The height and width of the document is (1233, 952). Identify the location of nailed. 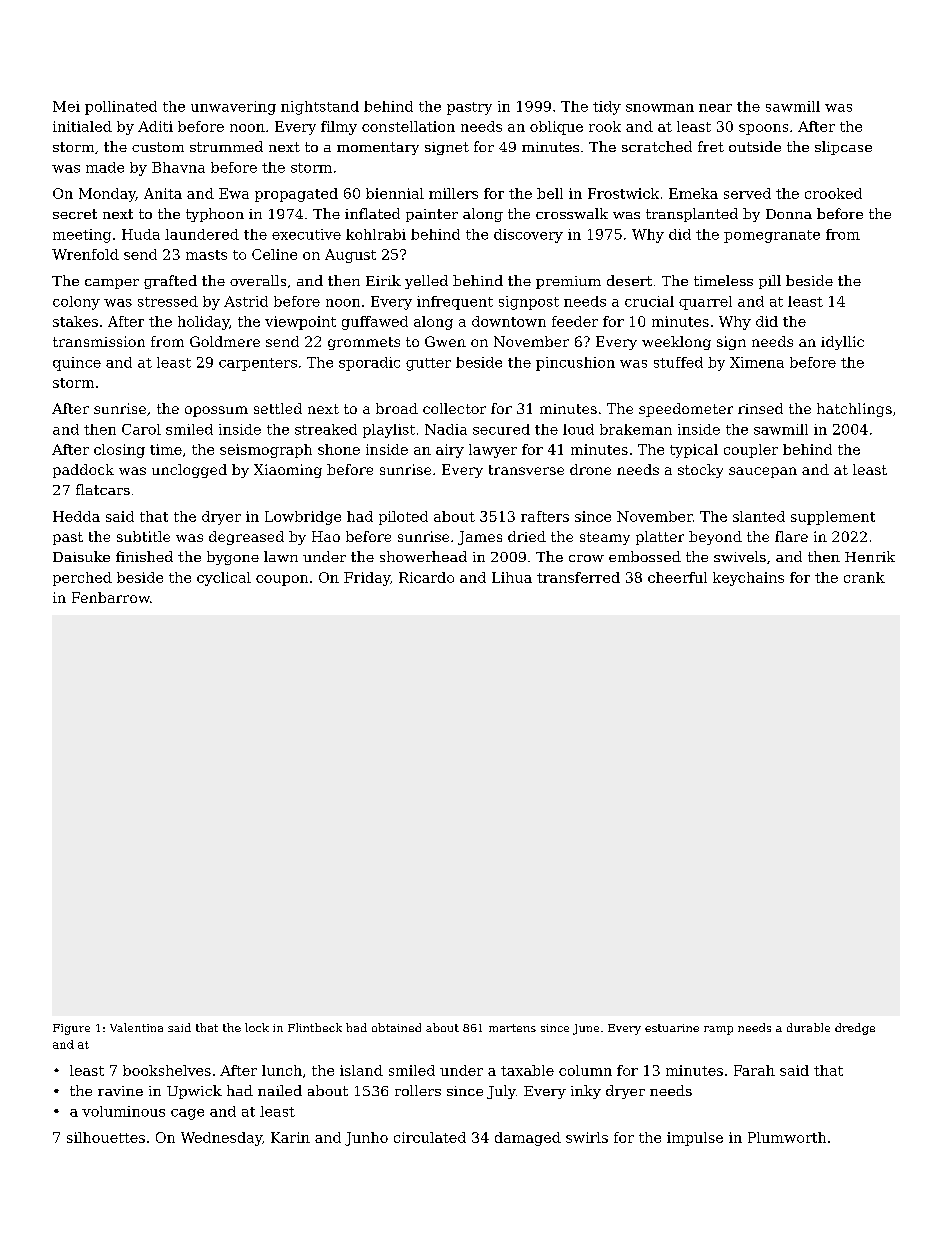
(280, 1090).
